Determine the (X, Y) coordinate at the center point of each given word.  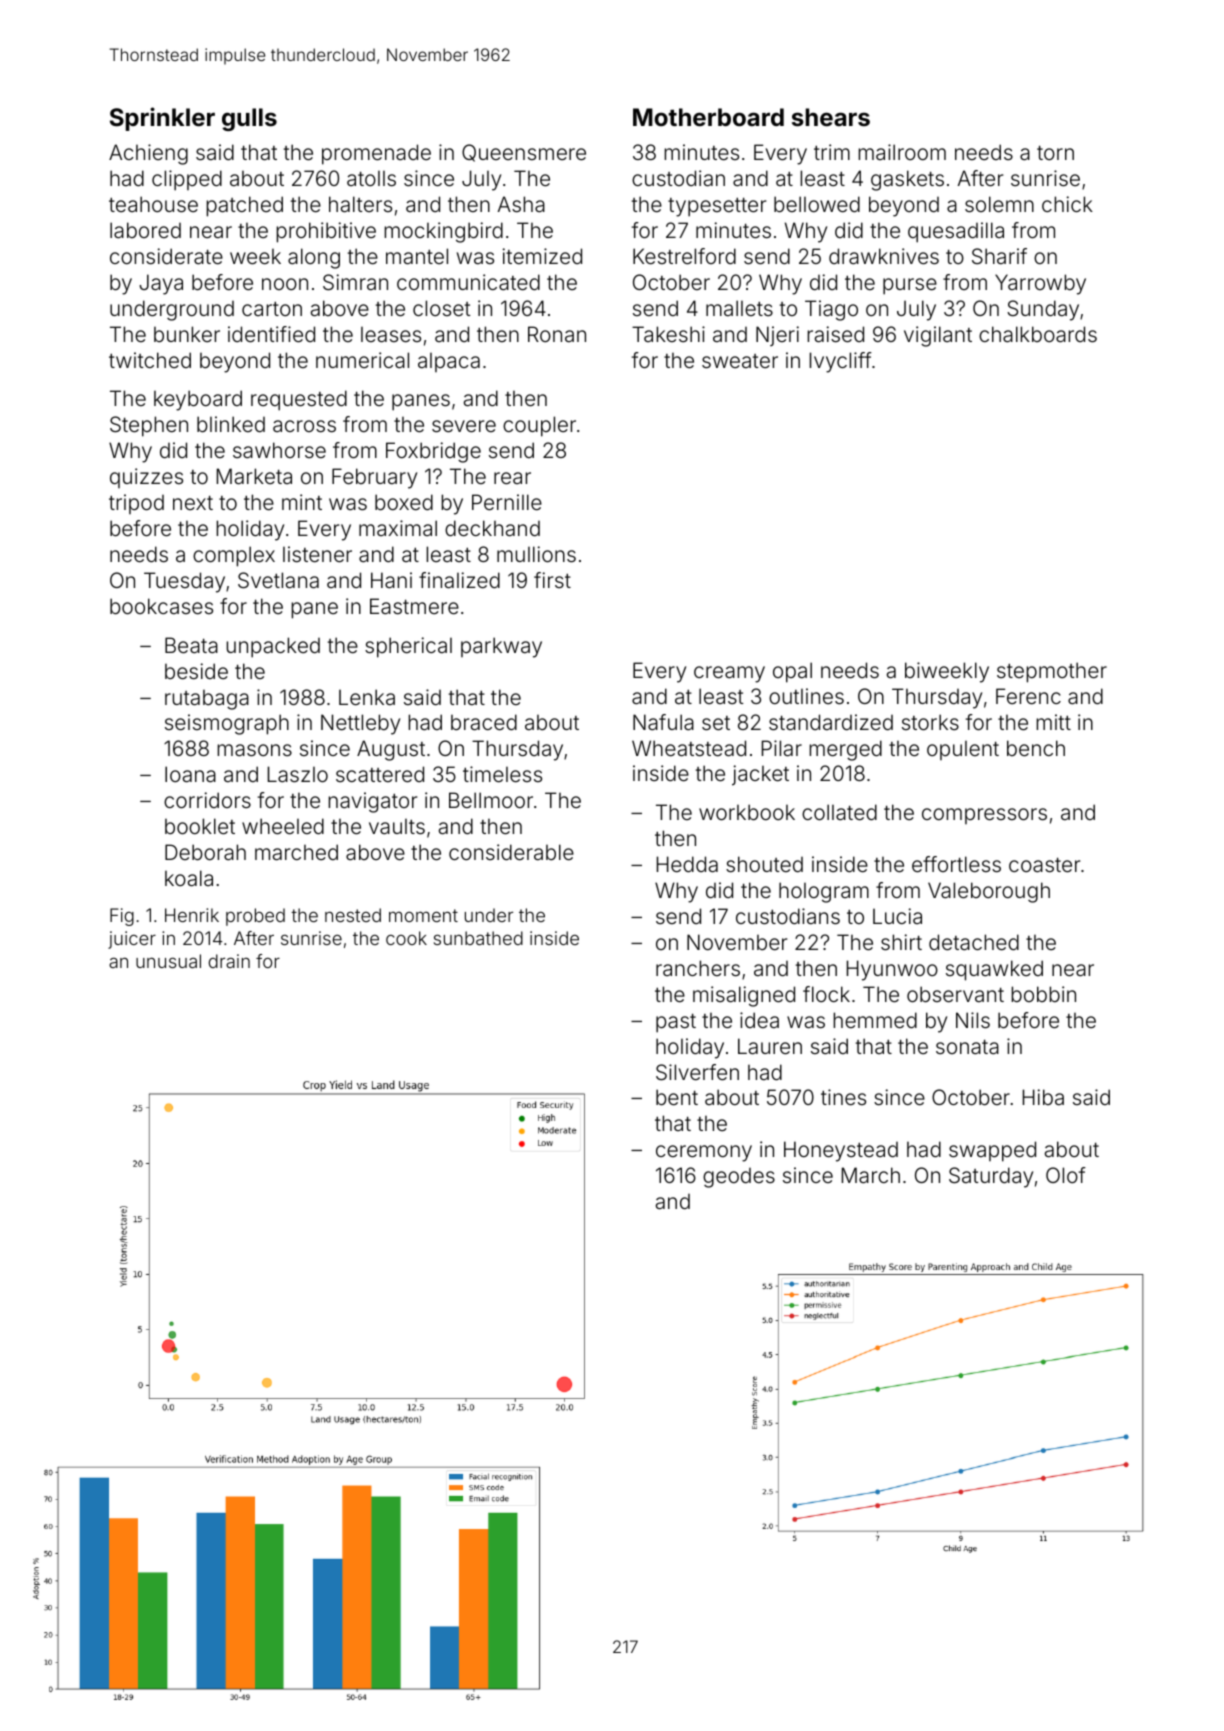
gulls (249, 119)
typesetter (717, 207)
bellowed (817, 204)
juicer (132, 940)
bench (1036, 748)
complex (234, 556)
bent (677, 1097)
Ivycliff (841, 362)
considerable (511, 852)
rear (512, 478)
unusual (168, 961)
